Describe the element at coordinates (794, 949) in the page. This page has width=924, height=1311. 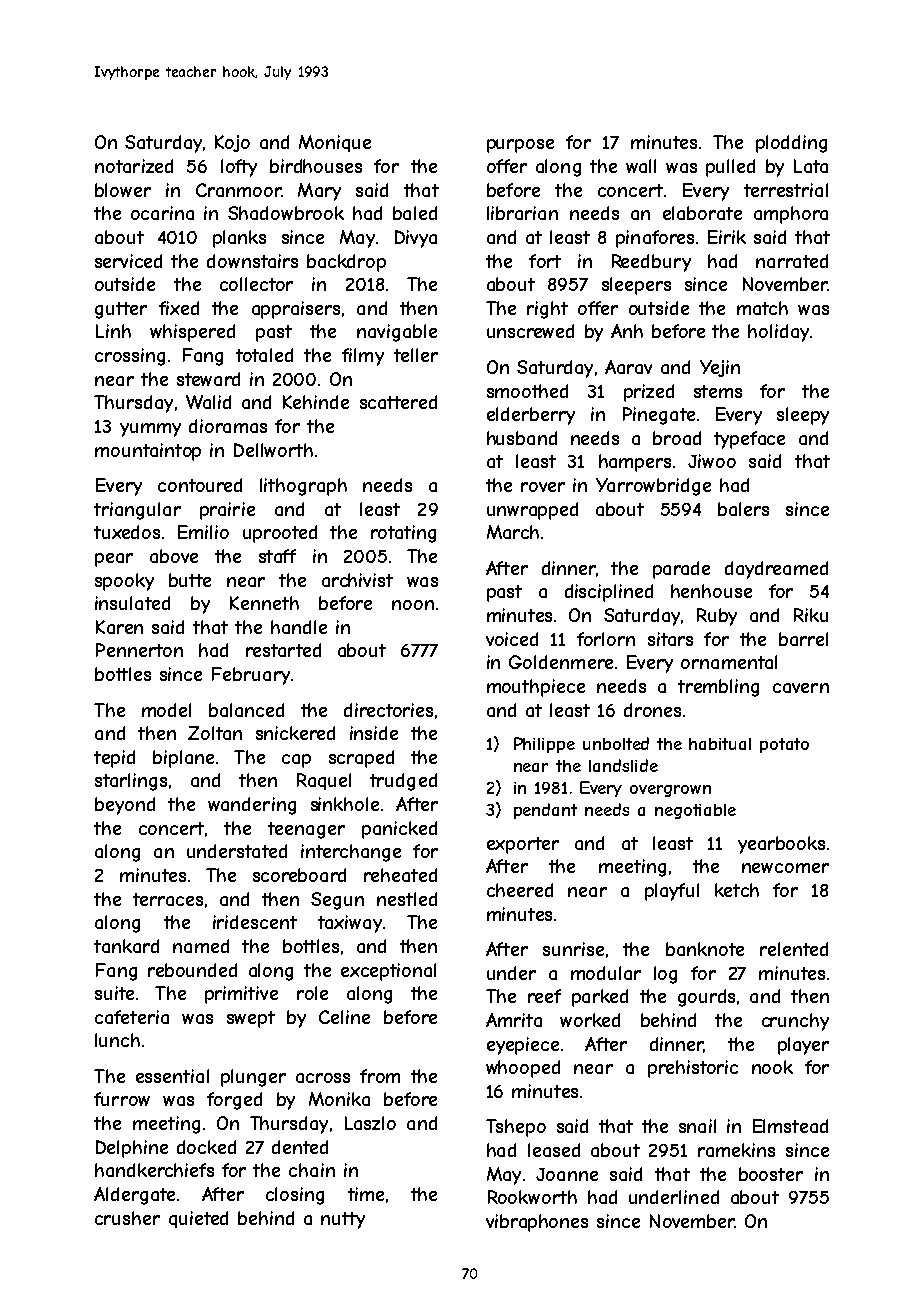
I see `relented` at that location.
